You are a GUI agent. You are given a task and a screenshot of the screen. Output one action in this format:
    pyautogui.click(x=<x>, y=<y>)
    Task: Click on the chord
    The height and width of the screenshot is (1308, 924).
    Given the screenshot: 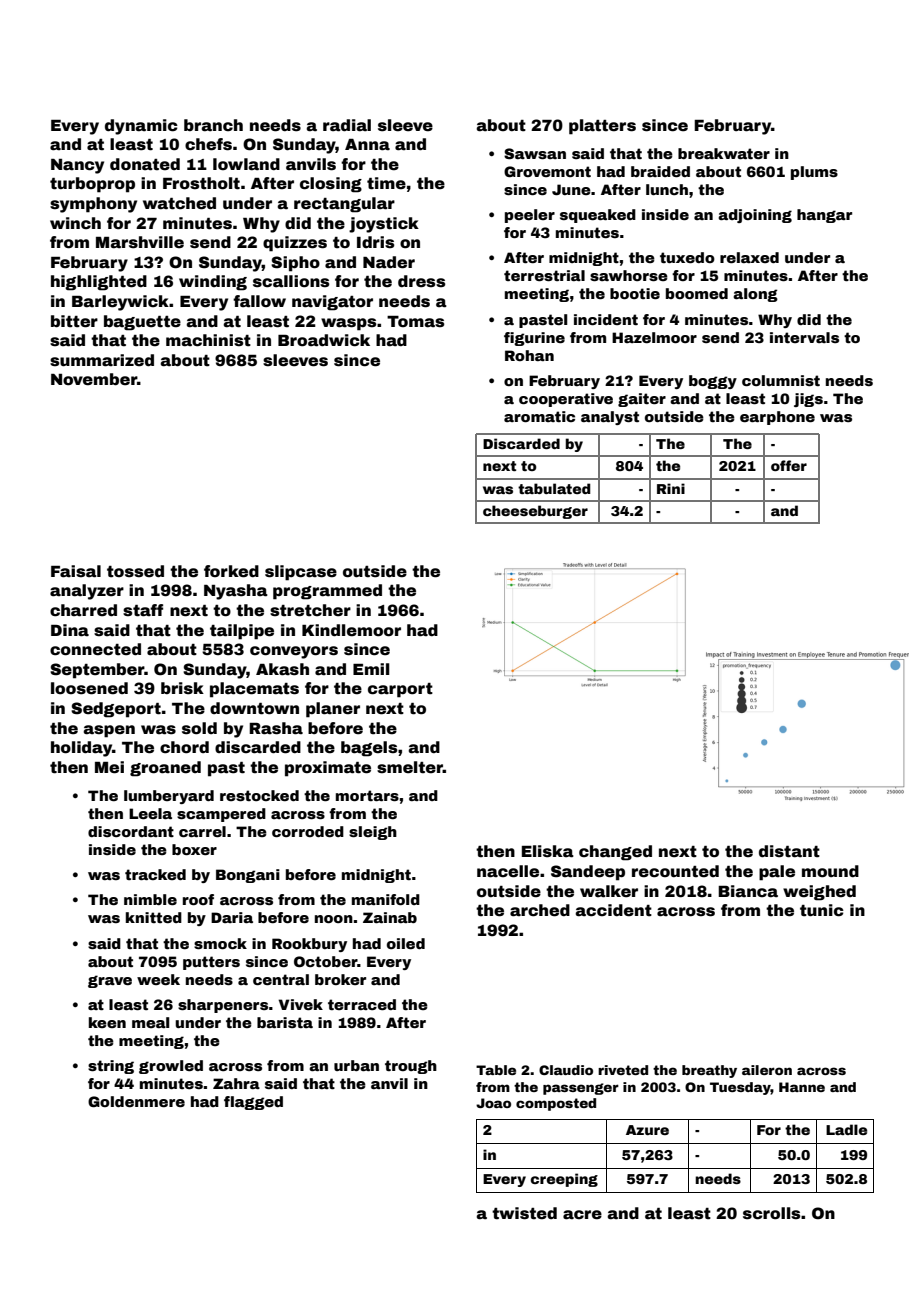 What is the action you would take?
    pyautogui.click(x=184, y=747)
